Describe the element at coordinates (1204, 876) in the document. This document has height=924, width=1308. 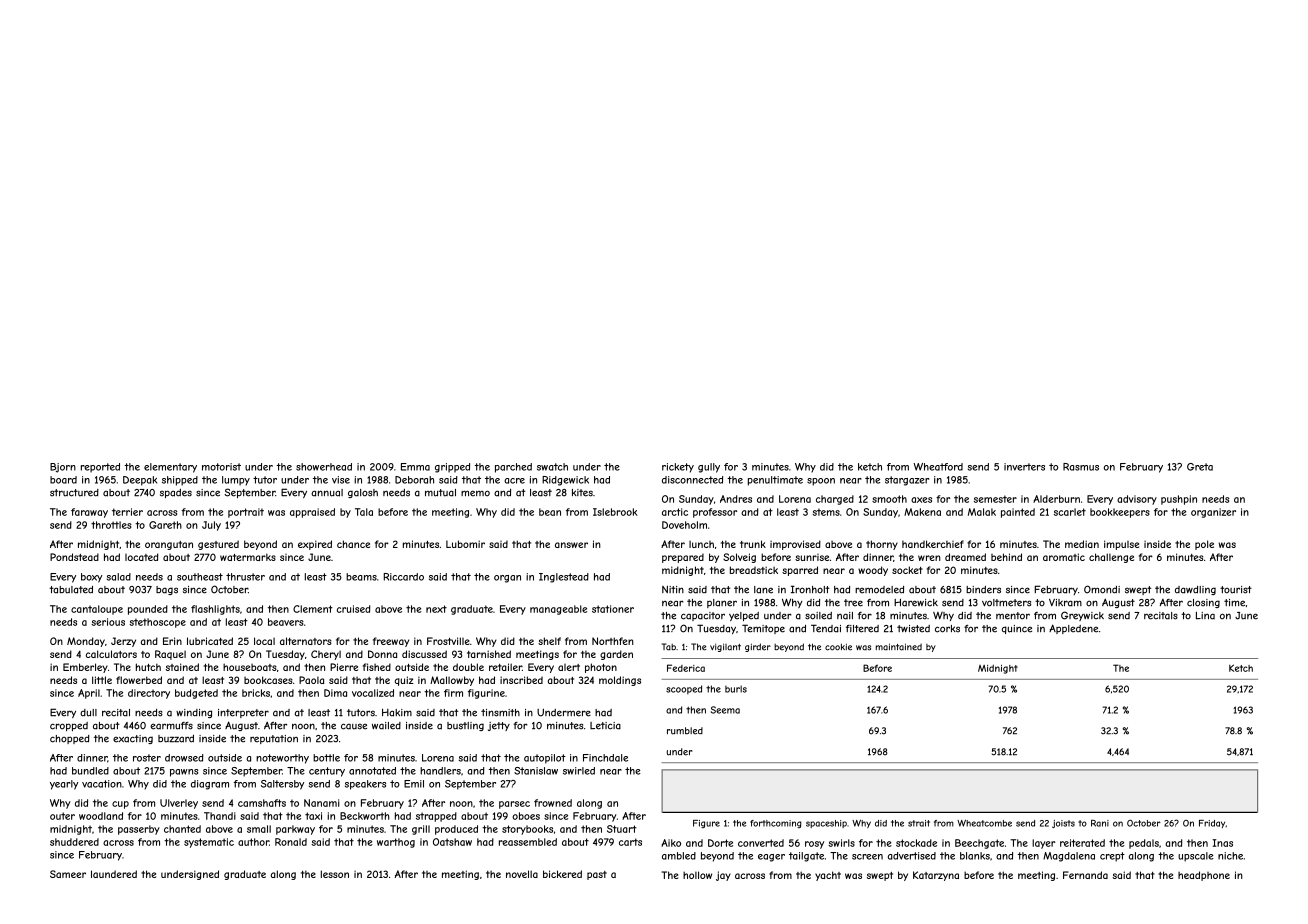
I see `headphone` at that location.
